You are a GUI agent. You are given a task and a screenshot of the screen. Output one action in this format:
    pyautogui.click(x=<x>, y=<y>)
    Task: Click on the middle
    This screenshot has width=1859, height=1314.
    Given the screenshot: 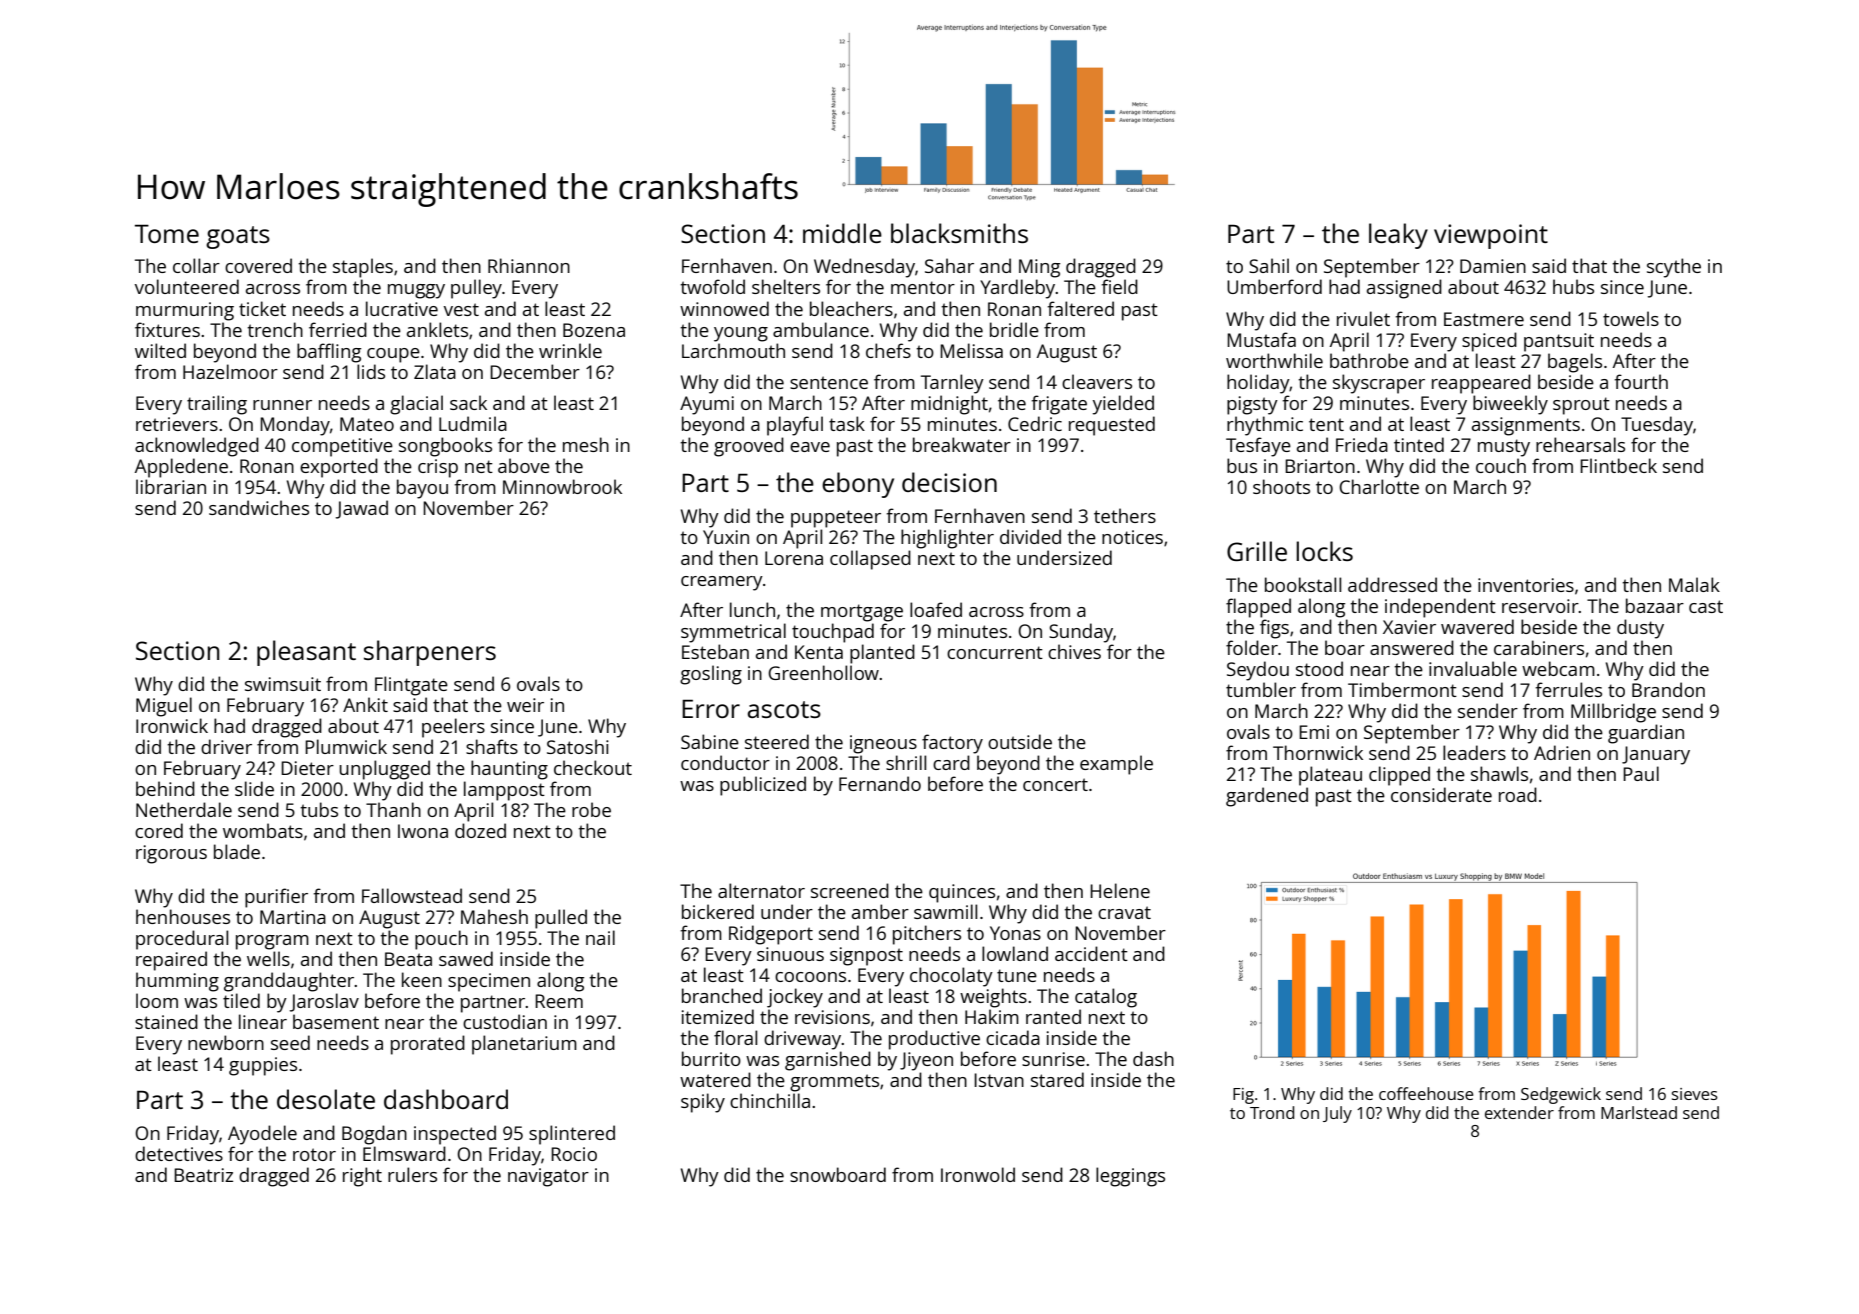 What is the action you would take?
    pyautogui.click(x=842, y=233)
